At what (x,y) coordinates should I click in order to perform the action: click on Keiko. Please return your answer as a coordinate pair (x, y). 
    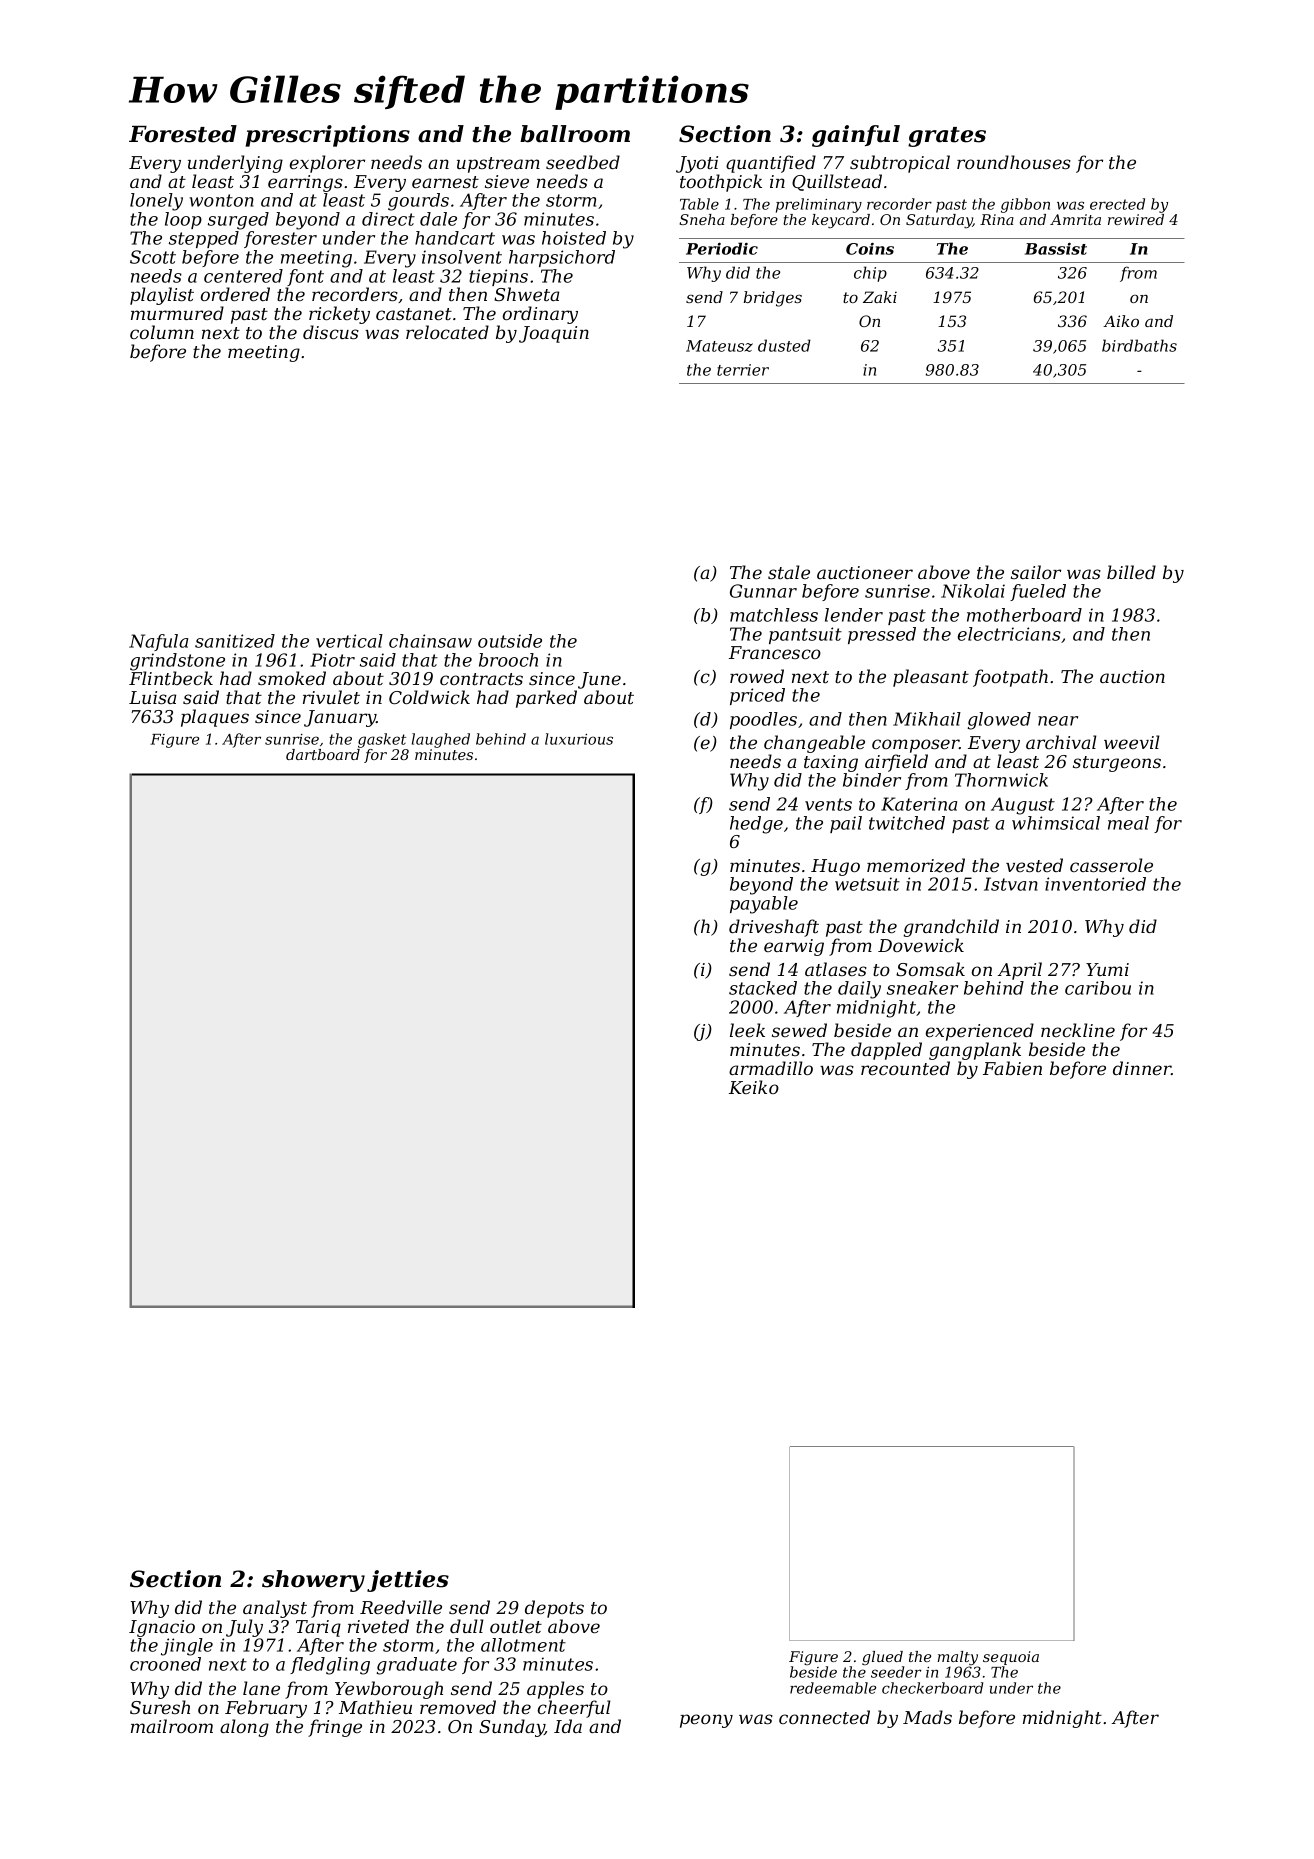
    Looking at the image, I should click on (754, 1087).
